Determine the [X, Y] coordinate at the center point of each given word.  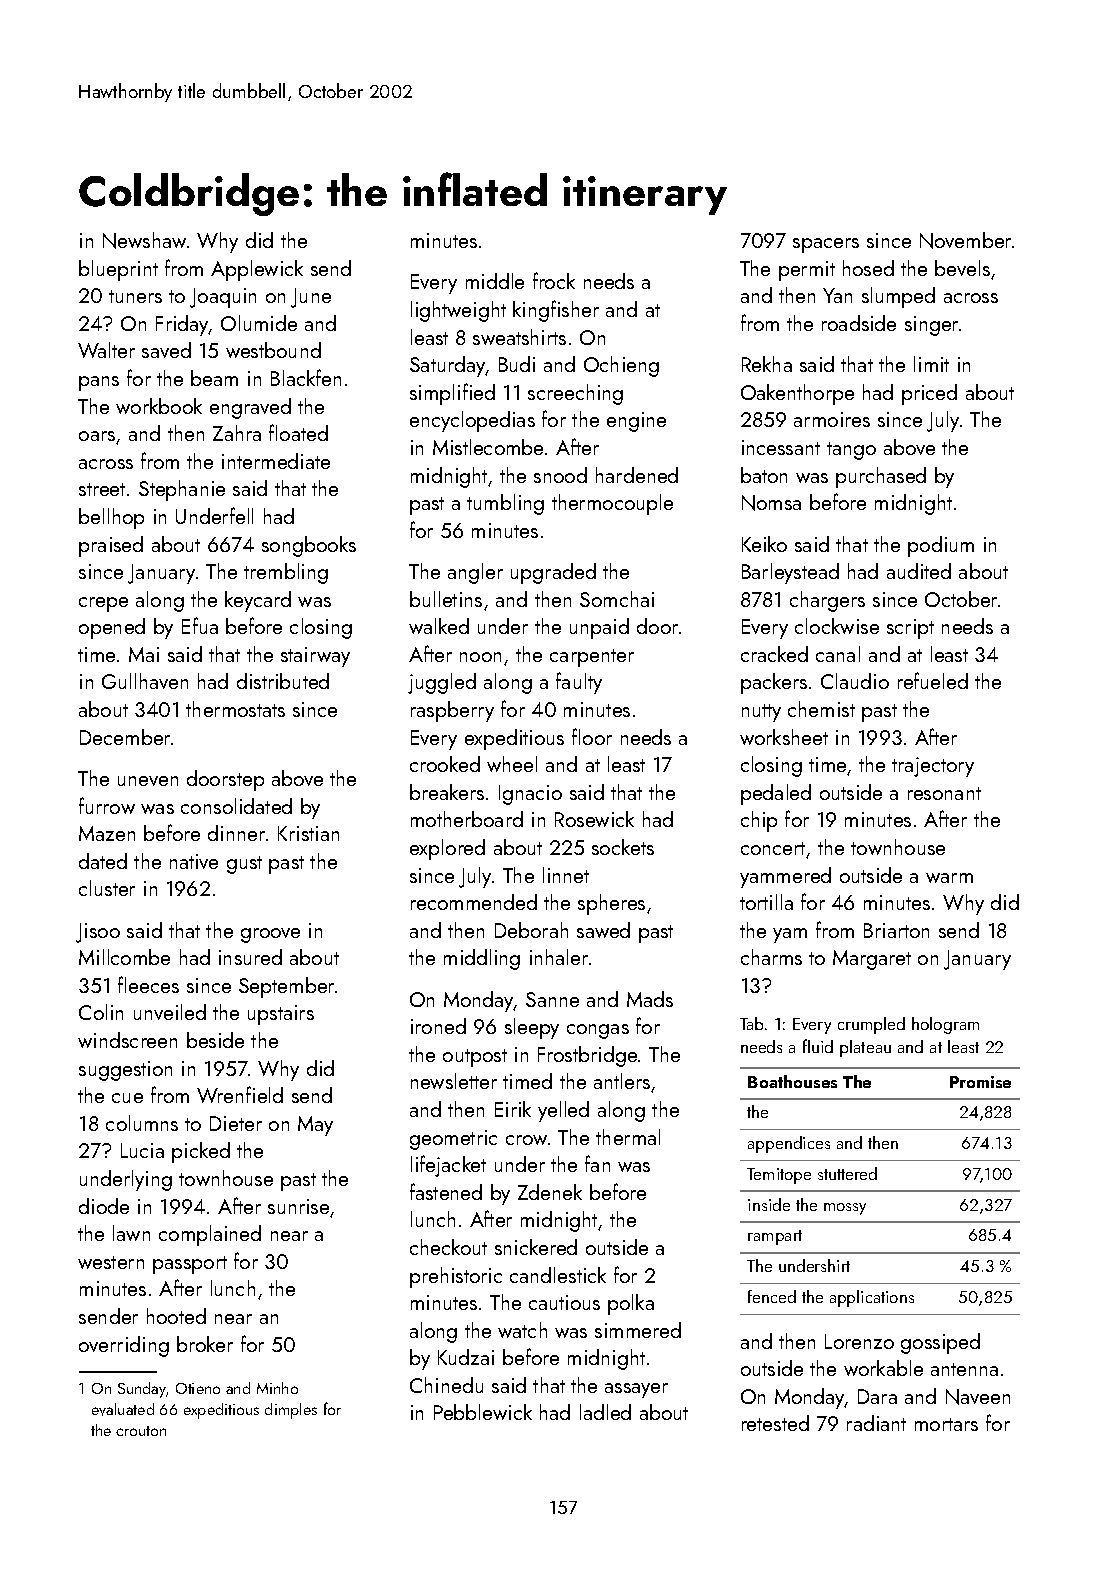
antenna [964, 1369]
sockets [623, 847]
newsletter [454, 1081]
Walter [106, 350]
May [315, 1126]
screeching [575, 394]
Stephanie [182, 490]
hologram [945, 1025]
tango [851, 451]
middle [495, 281]
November [965, 240]
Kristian [308, 833]
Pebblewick [483, 1412]
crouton [141, 1431]
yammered [785, 877]
